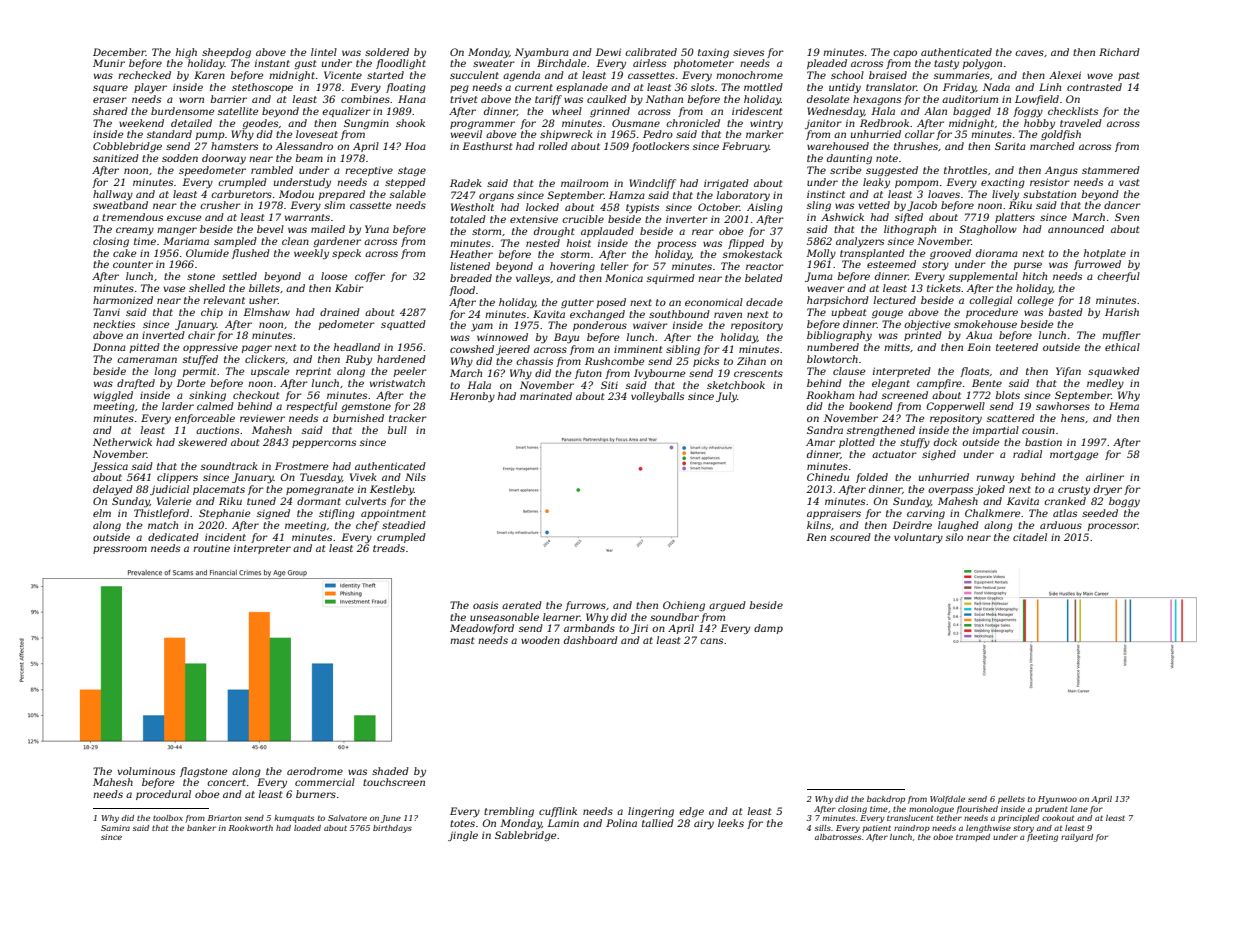  Describe the element at coordinates (711, 641) in the screenshot. I see `cans` at that location.
